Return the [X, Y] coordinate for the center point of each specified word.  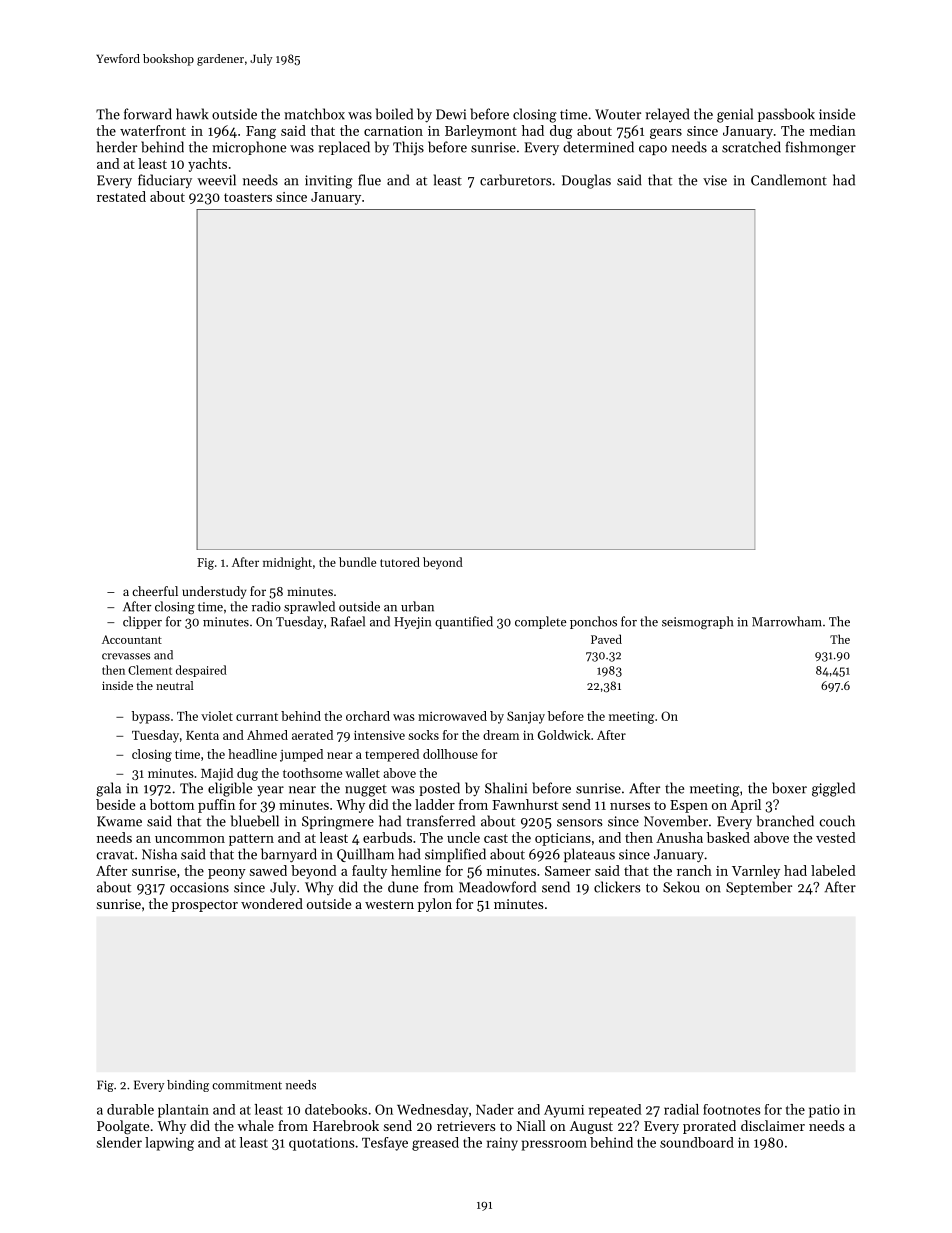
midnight [287, 563]
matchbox [314, 114]
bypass [151, 717]
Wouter [618, 114]
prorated [709, 1127]
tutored [400, 562]
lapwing [169, 1144]
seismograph [697, 622]
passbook [786, 115]
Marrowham [787, 621]
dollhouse [450, 754]
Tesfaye [385, 1144]
